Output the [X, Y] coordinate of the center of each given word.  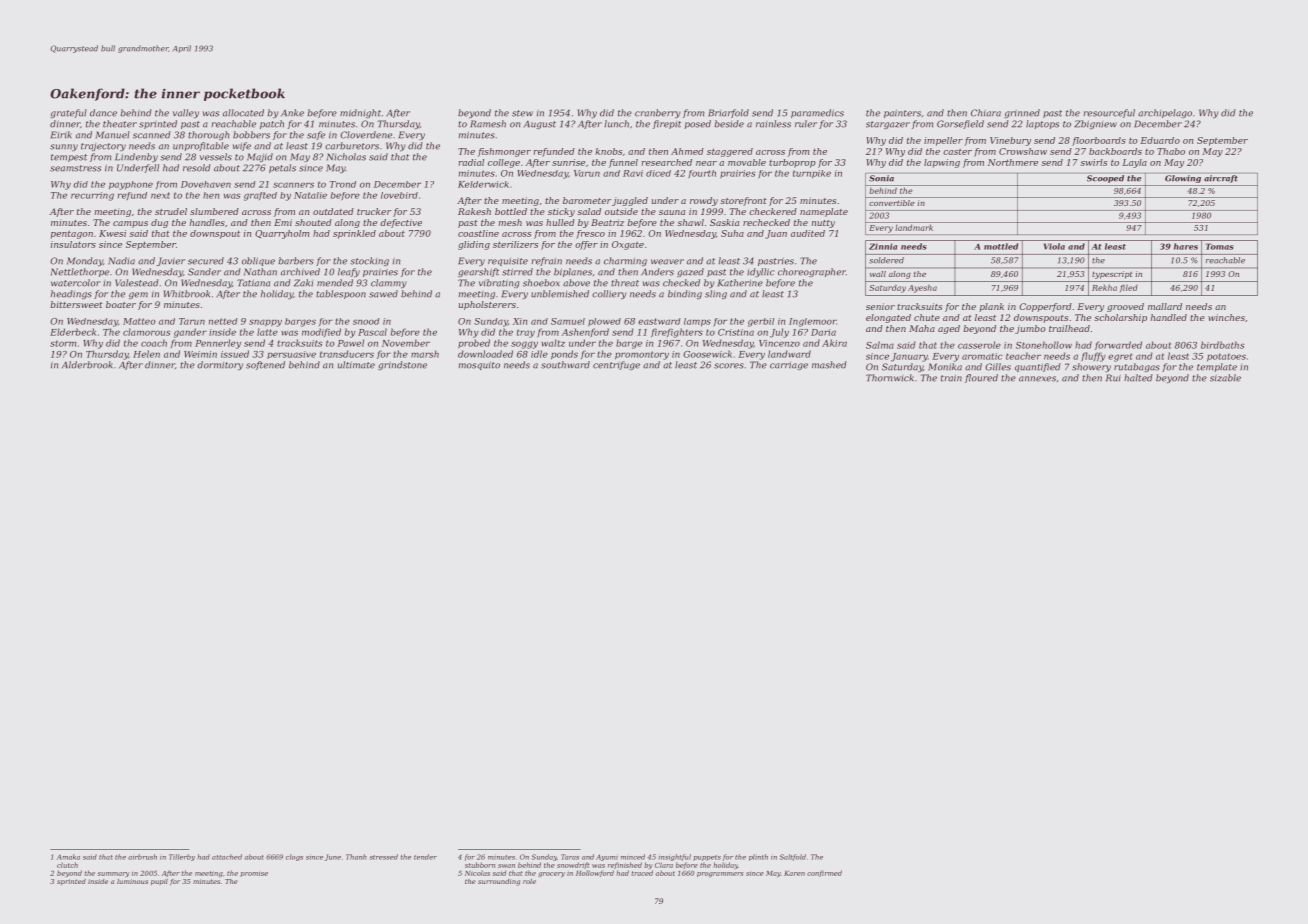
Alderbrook [87, 365]
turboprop [792, 163]
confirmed [824, 873]
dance [103, 113]
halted [1138, 378]
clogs [294, 857]
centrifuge [616, 365]
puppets [707, 858]
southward [565, 365]
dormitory [220, 365]
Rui [1113, 378]
